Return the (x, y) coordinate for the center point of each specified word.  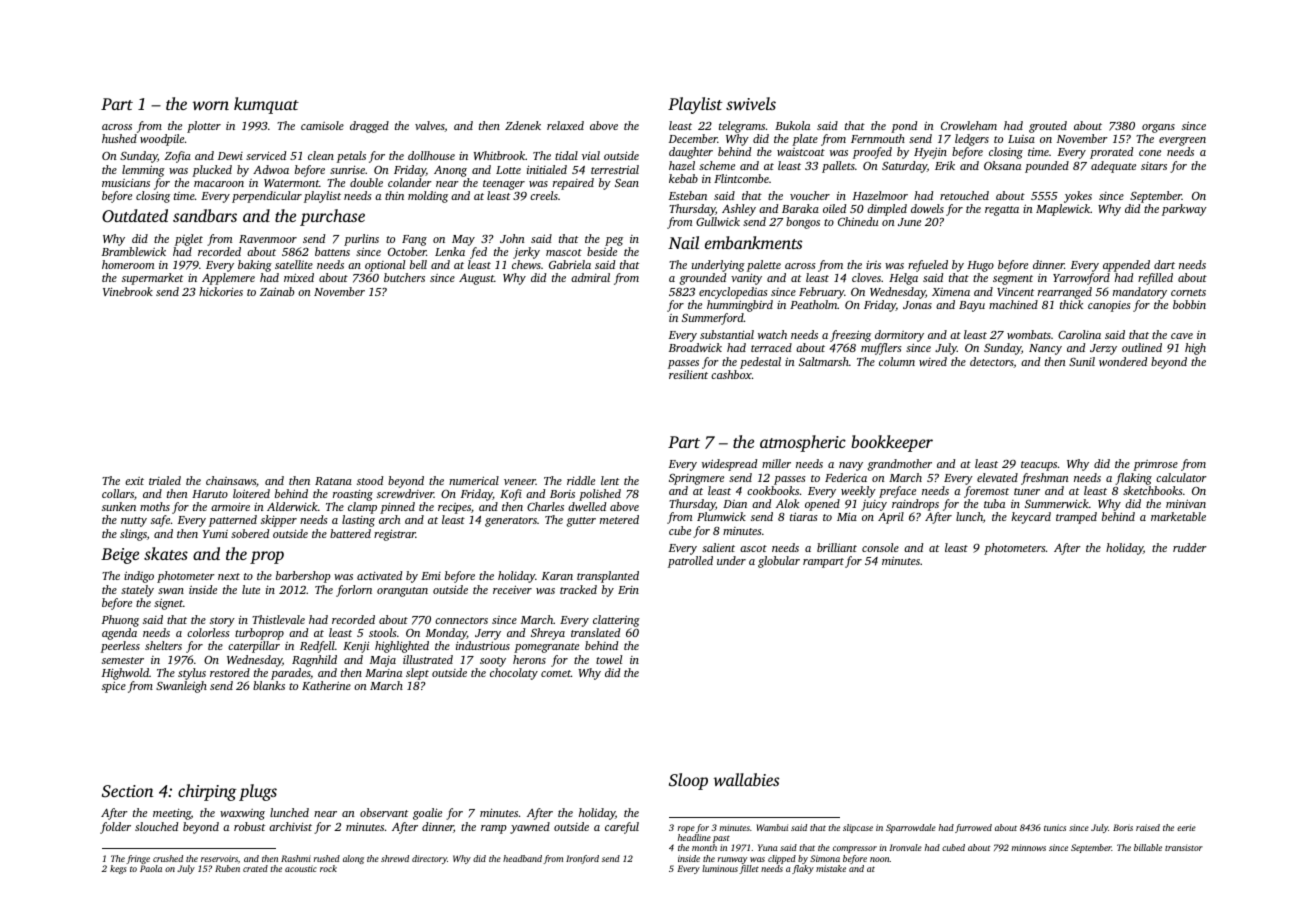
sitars (1154, 166)
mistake (831, 868)
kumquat (266, 105)
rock (328, 868)
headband (522, 858)
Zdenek (523, 125)
